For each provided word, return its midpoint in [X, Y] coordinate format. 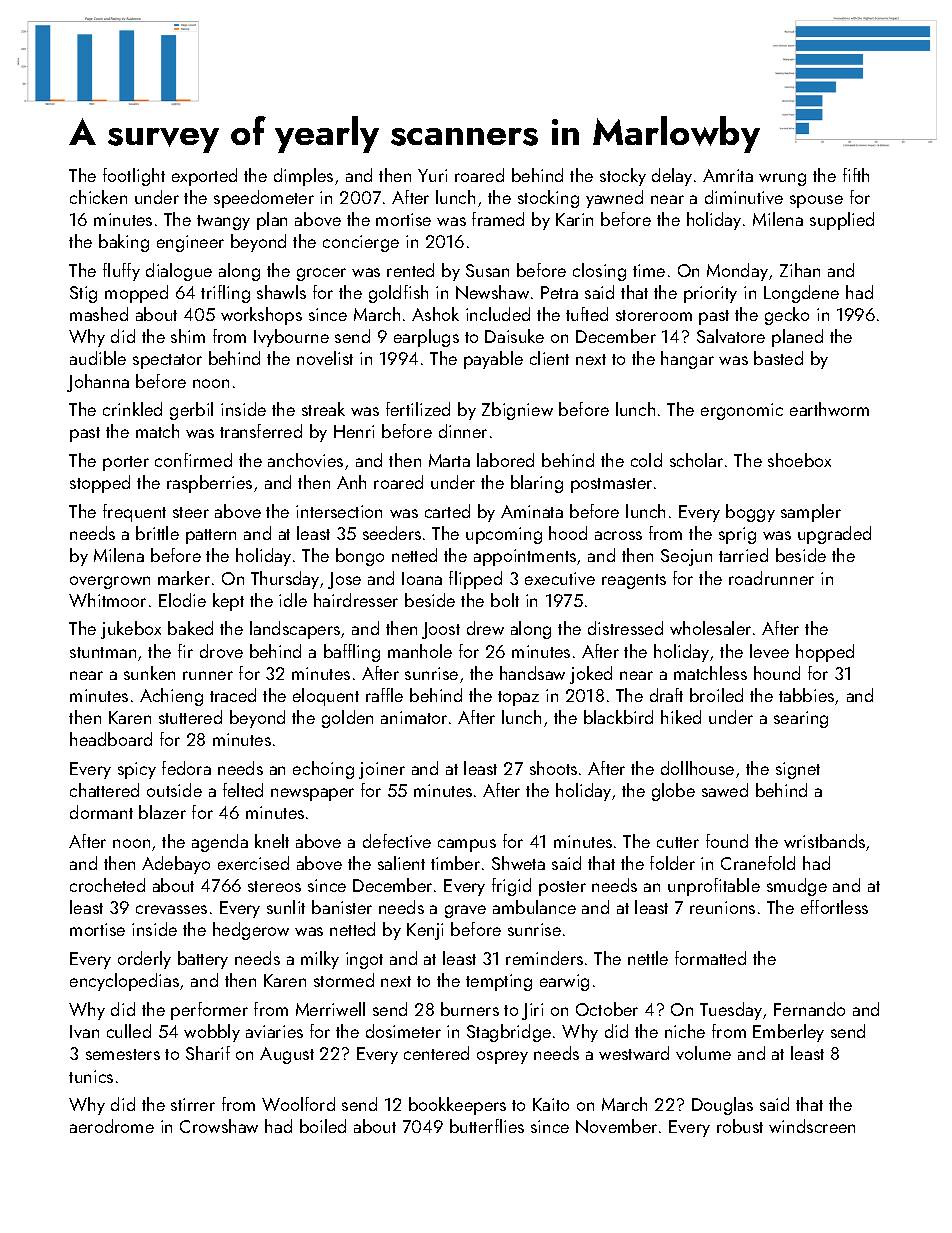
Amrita [728, 175]
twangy [223, 222]
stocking [548, 199]
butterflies [487, 1126]
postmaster [611, 485]
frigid [511, 887]
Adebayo [176, 865]
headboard [111, 739]
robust [740, 1126]
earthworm [829, 409]
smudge [797, 887]
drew [485, 628]
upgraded [834, 535]
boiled [323, 1126]
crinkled [132, 409]
